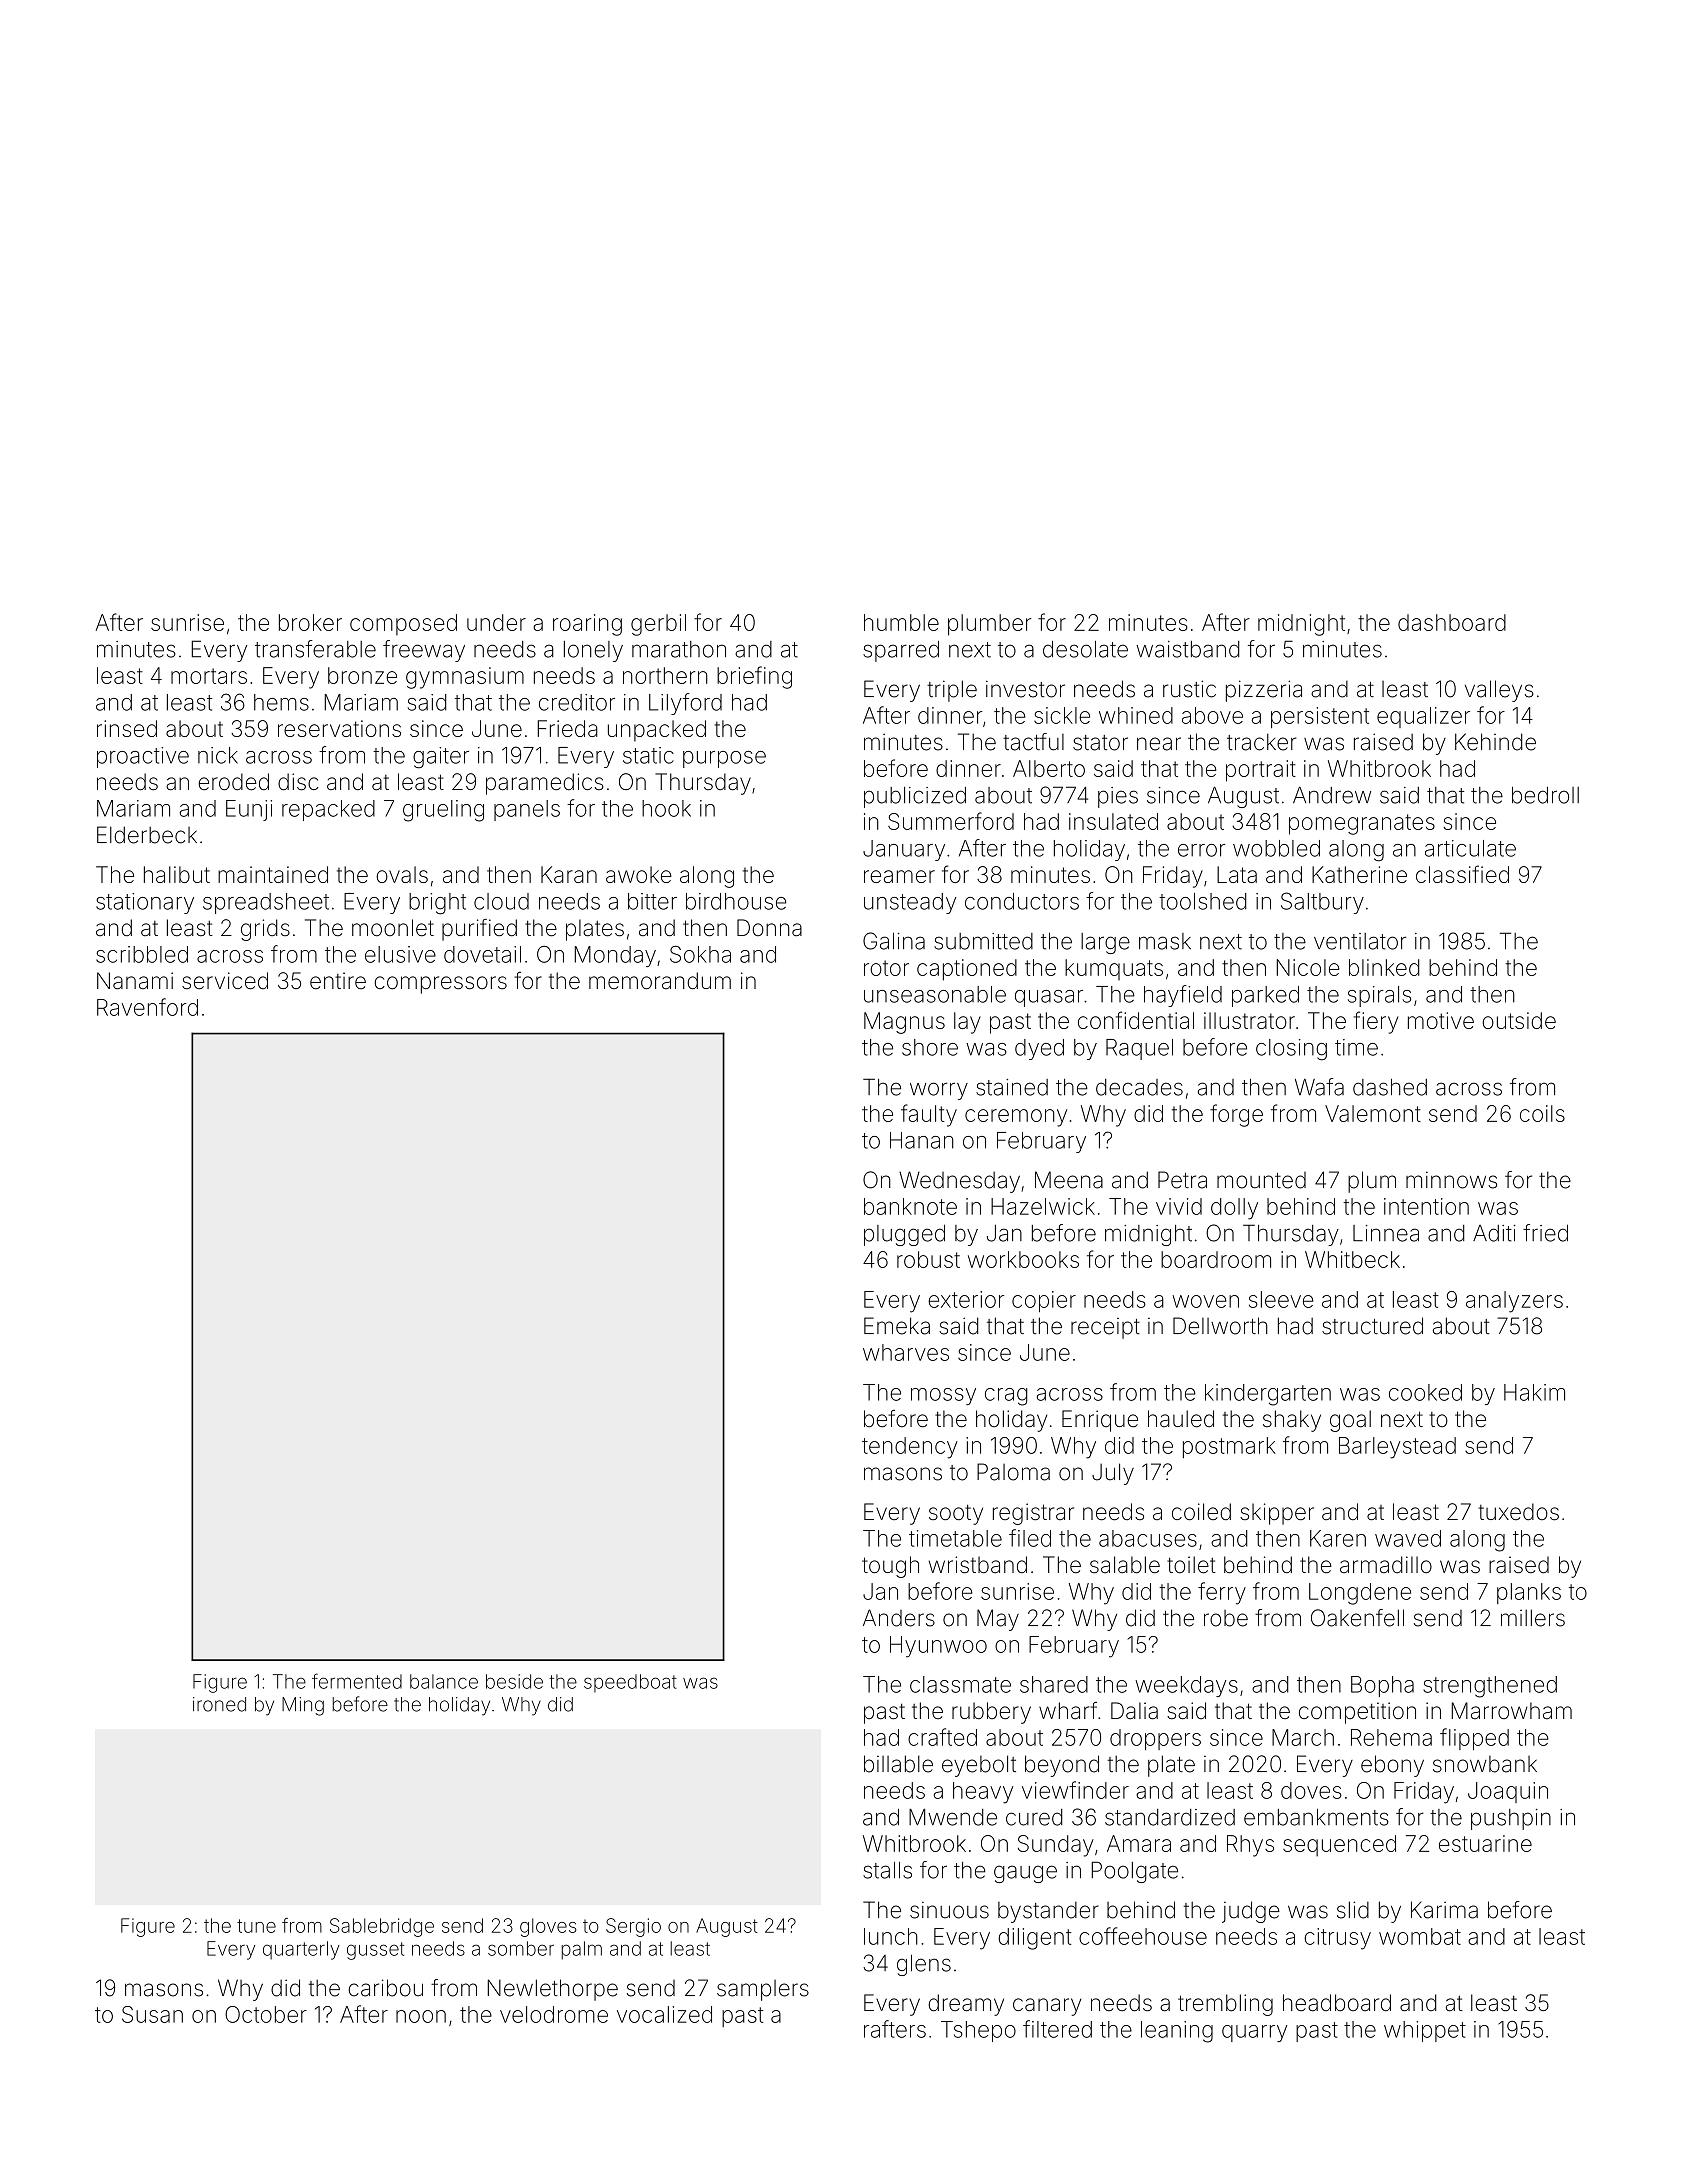 The image size is (1683, 2178). Describe the element at coordinates (256, 1926) in the page. I see `tune` at that location.
